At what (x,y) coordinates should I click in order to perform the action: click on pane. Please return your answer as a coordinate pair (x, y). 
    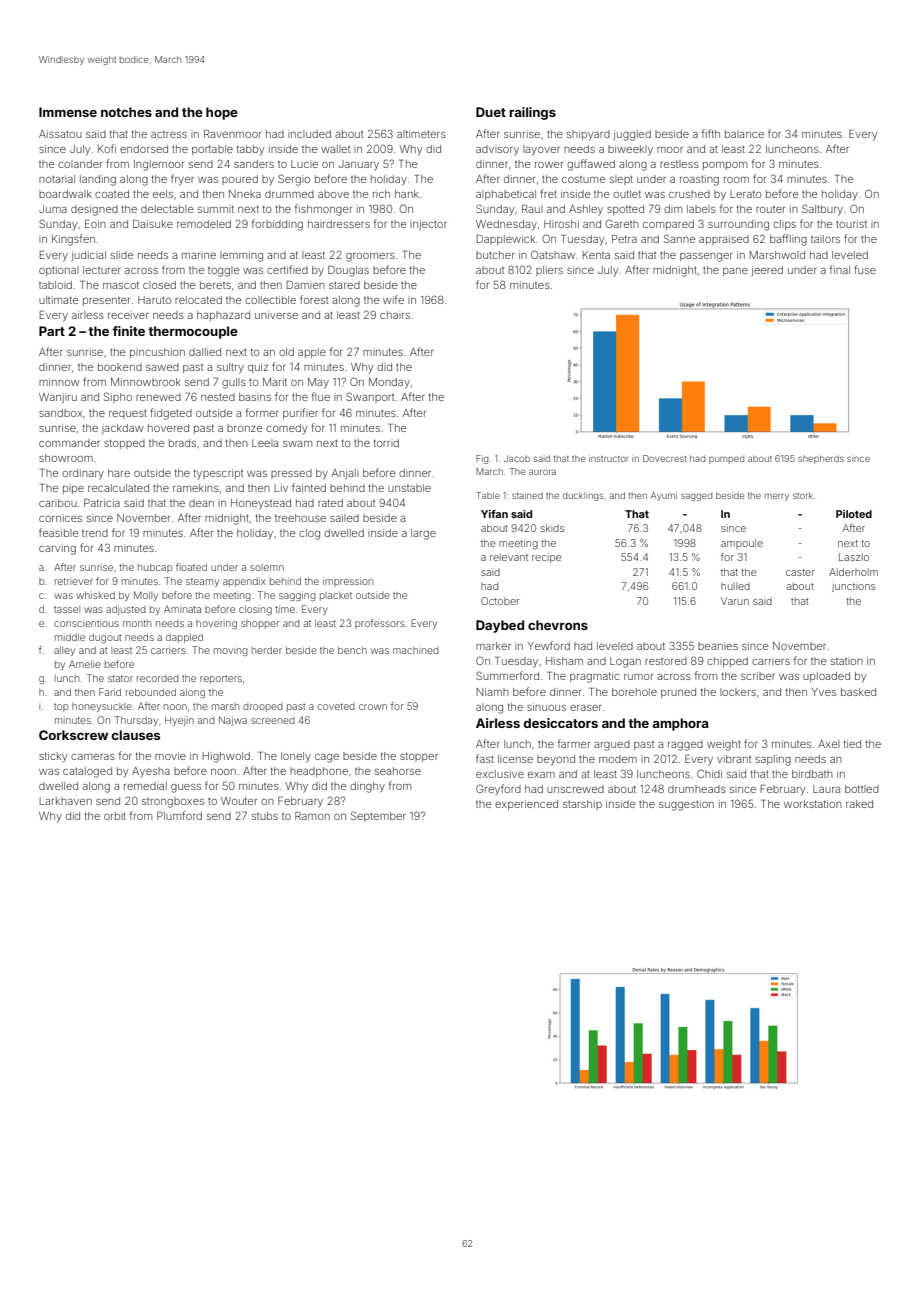
    Looking at the image, I should click on (735, 272).
